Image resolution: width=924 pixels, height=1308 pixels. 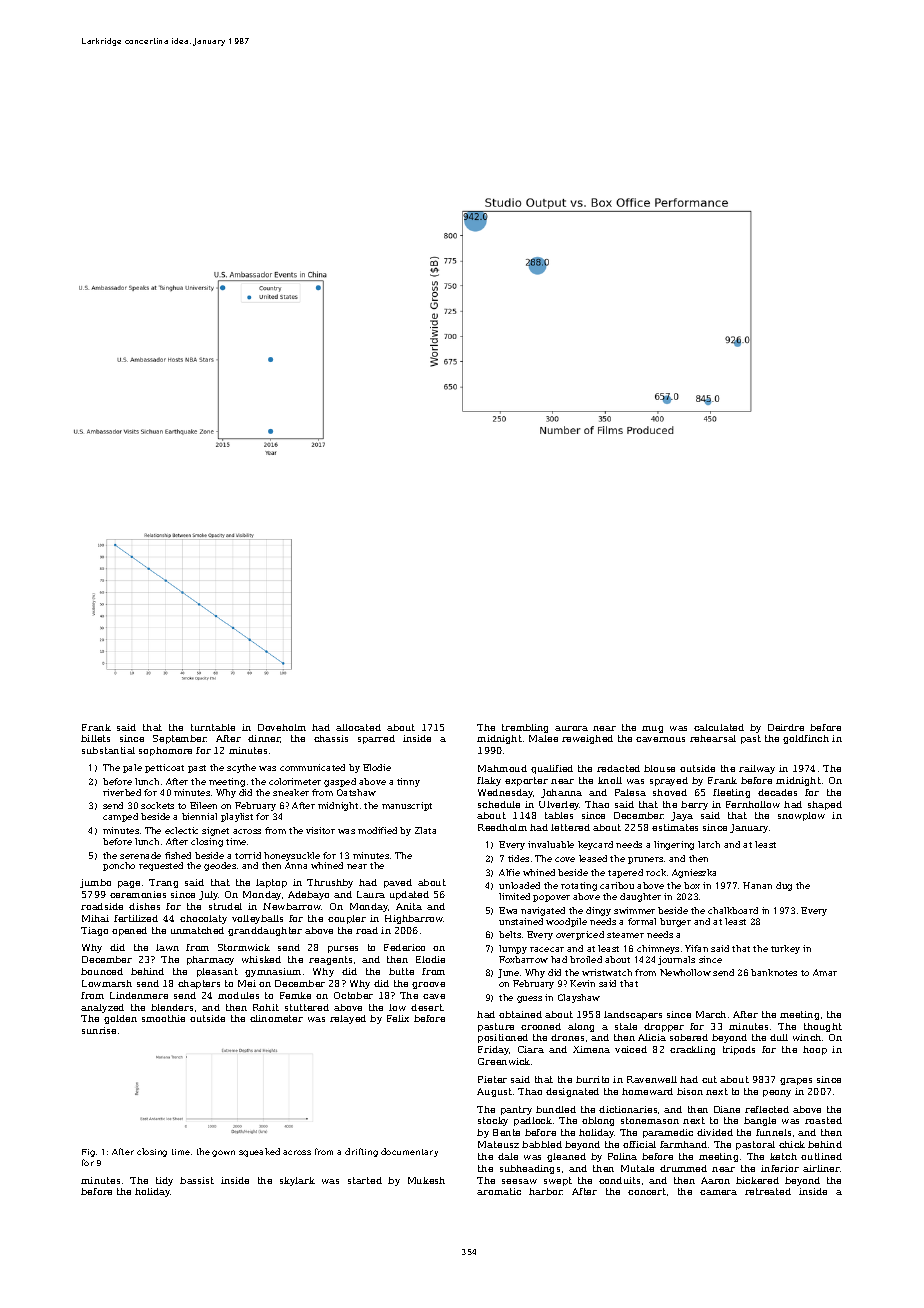 I want to click on lawn, so click(x=167, y=947).
